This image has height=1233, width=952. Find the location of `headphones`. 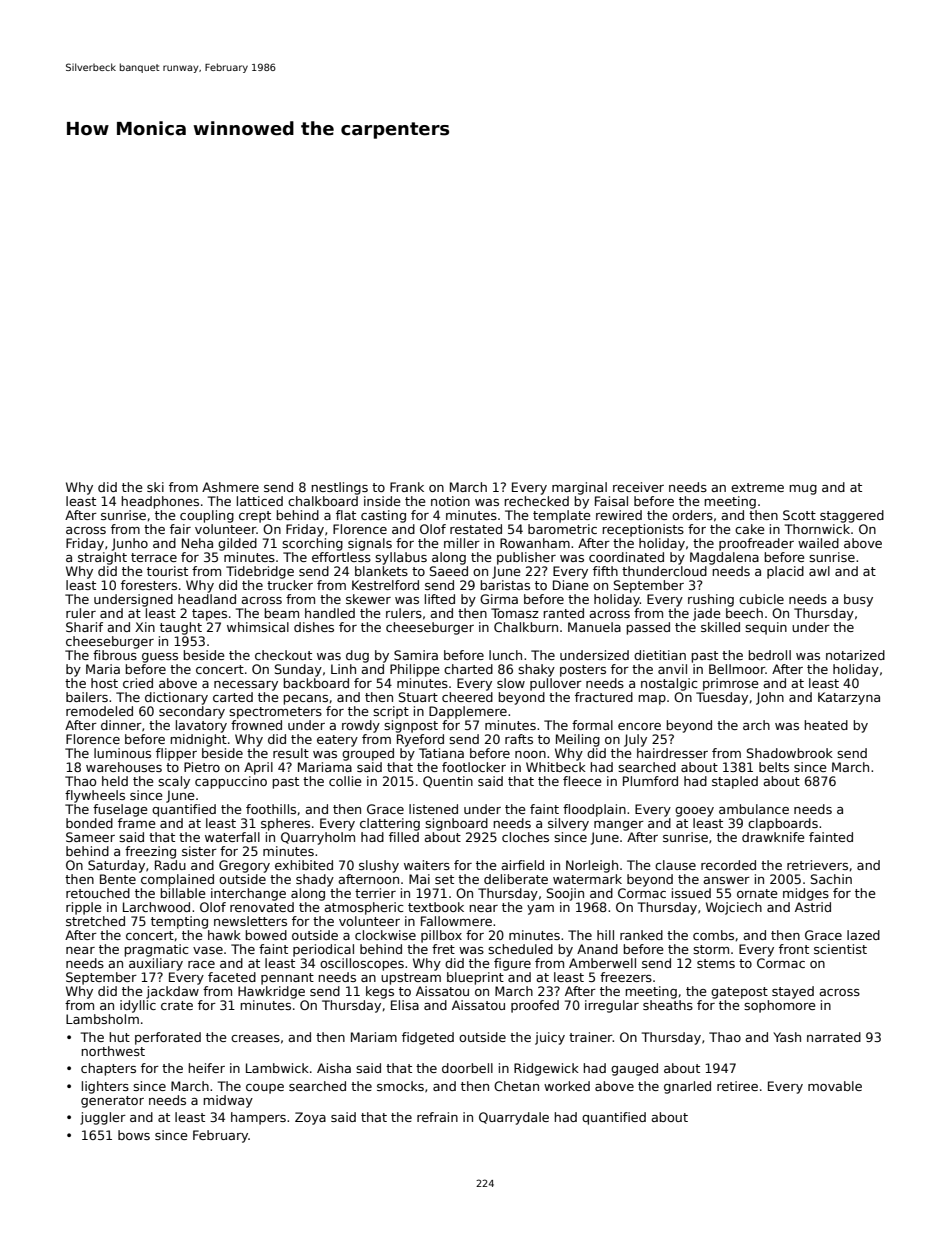

headphones is located at coordinates (160, 502).
